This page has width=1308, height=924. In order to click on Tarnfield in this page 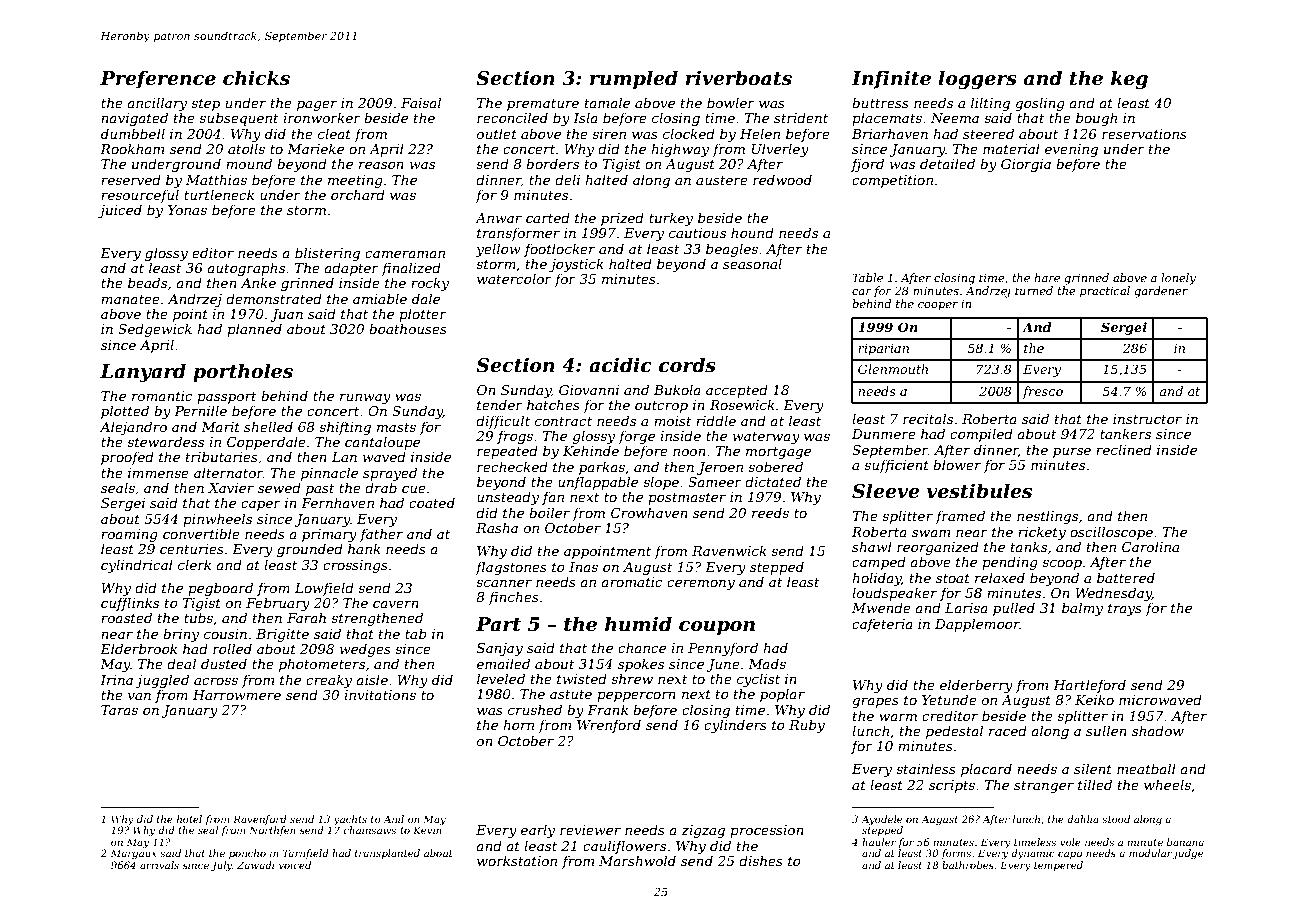, I will do `click(306, 854)`.
